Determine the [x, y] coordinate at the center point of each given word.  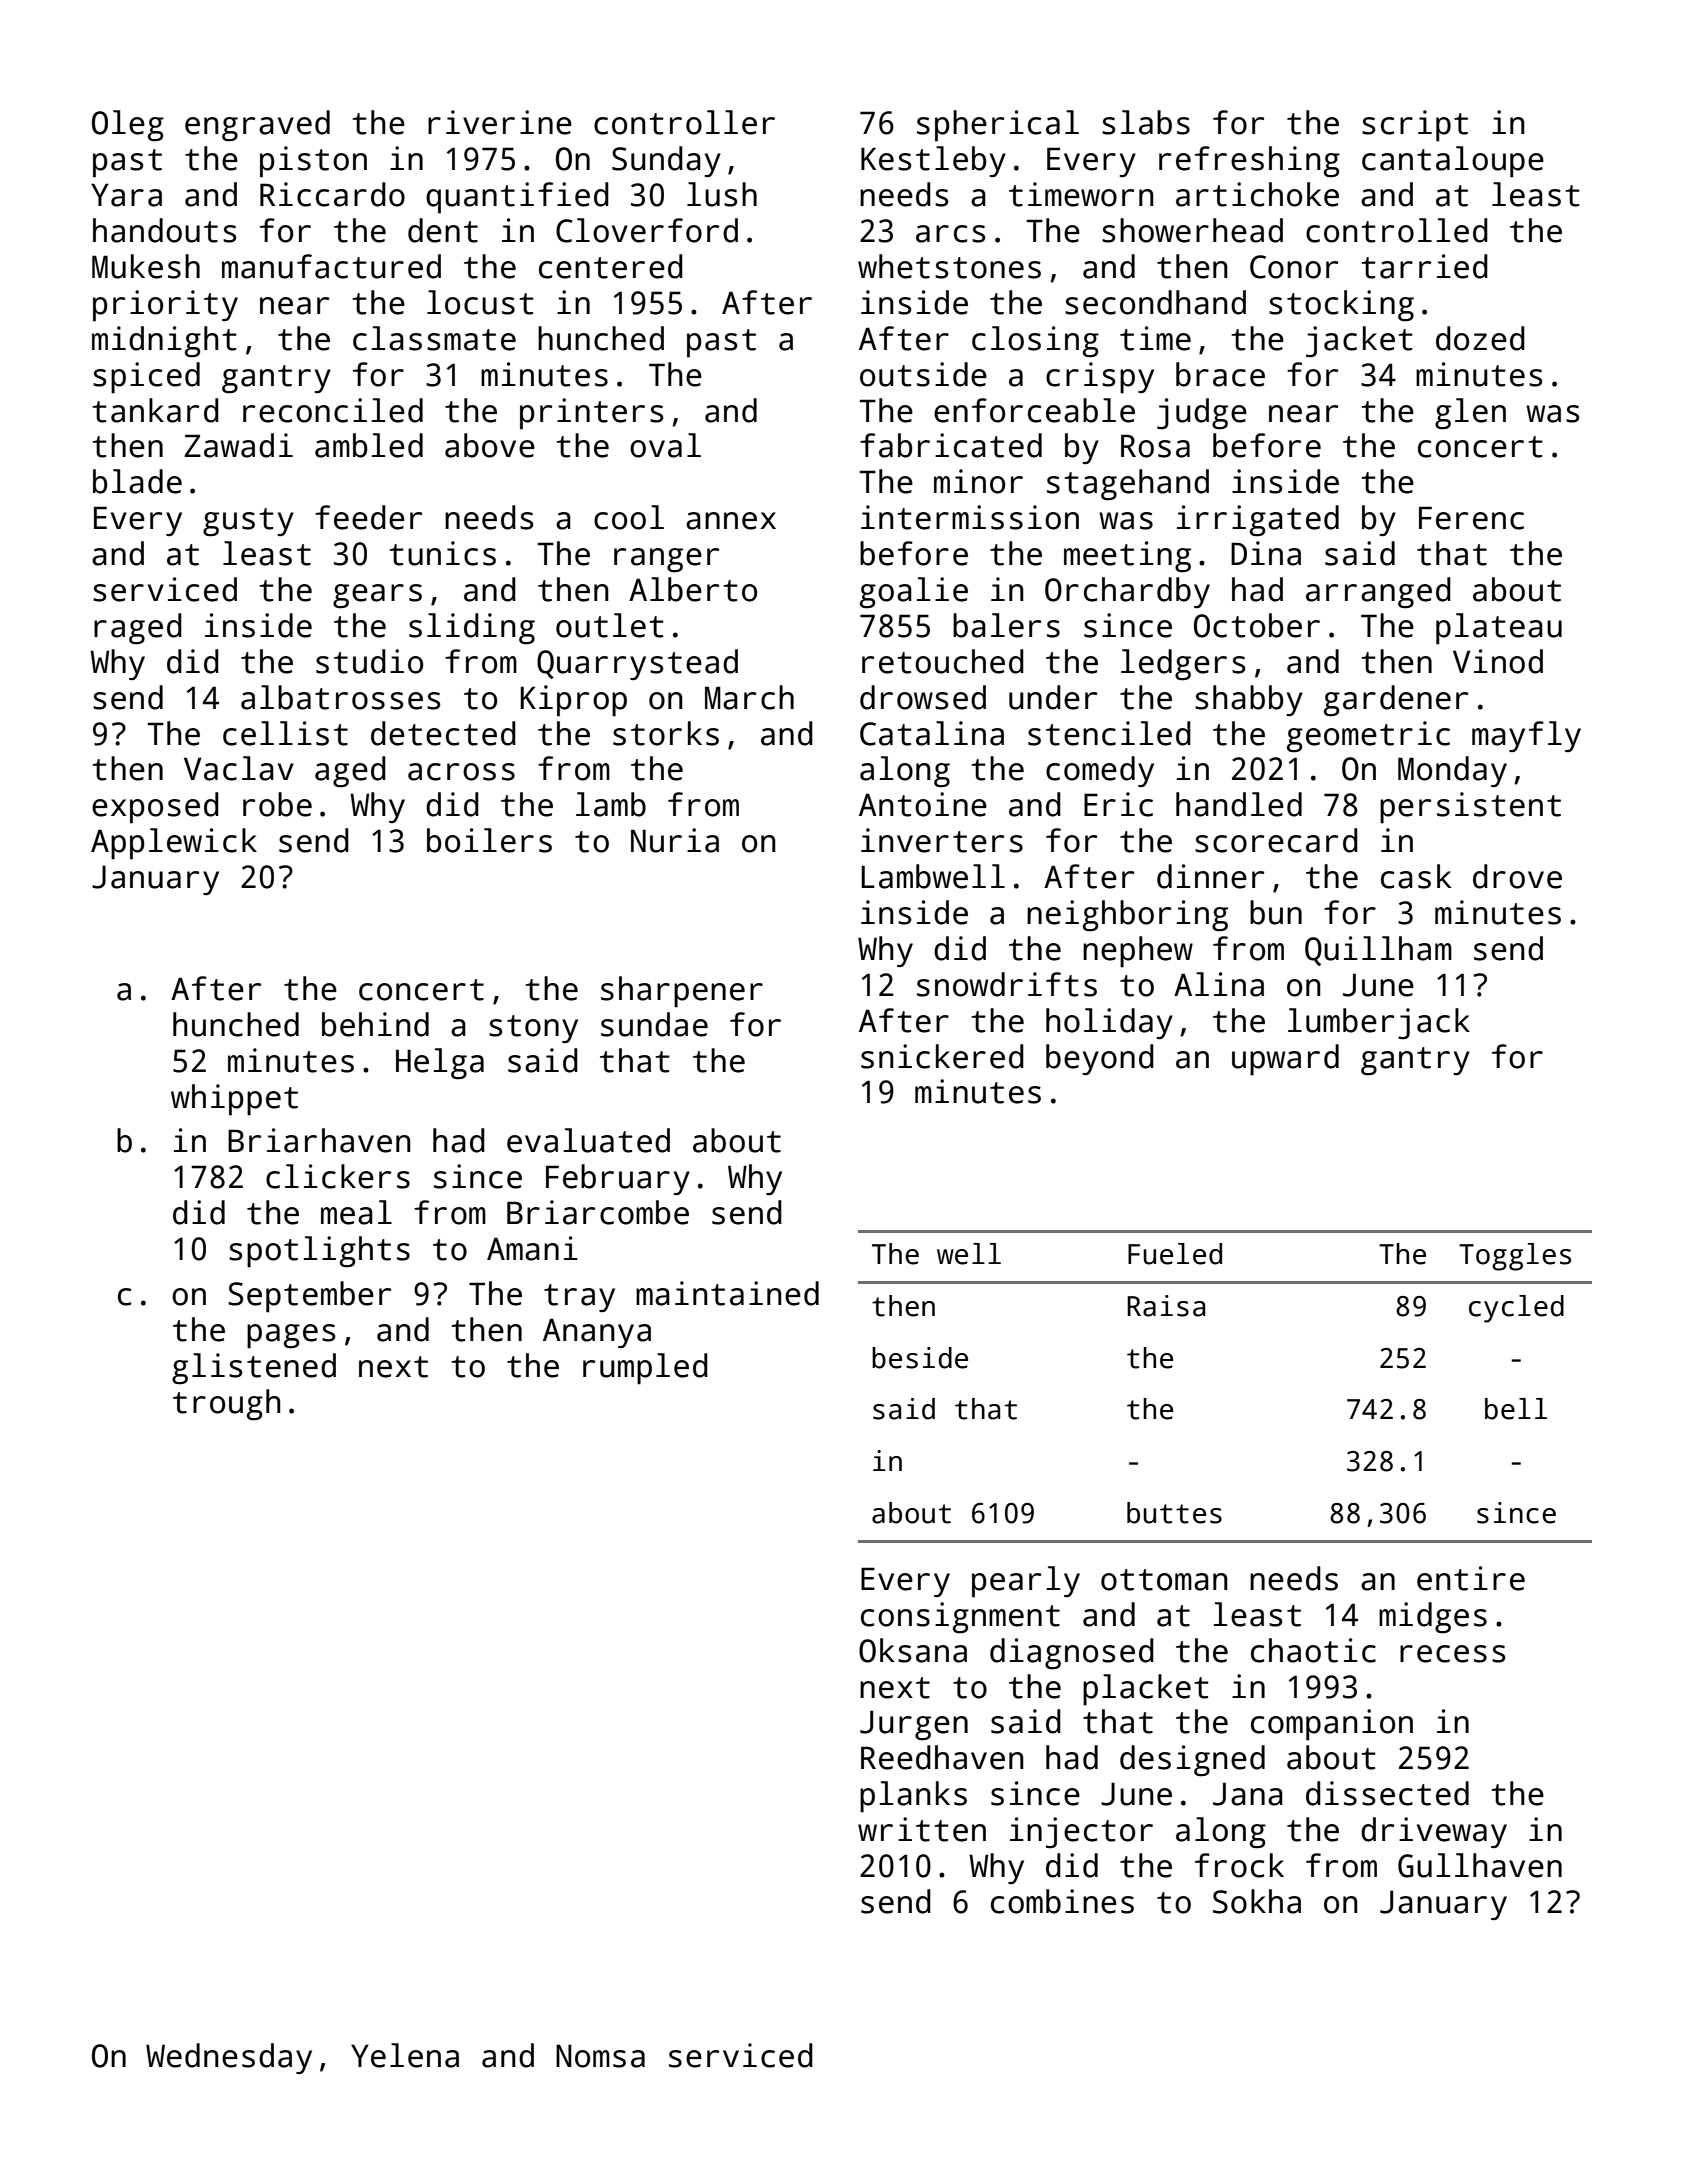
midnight [164, 342]
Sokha [1257, 1901]
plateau [1499, 629]
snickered [942, 1056]
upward [1285, 1060]
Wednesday [229, 2058]
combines [1062, 1901]
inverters [942, 840]
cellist [285, 733]
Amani [532, 1248]
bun [1276, 912]
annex [731, 521]
